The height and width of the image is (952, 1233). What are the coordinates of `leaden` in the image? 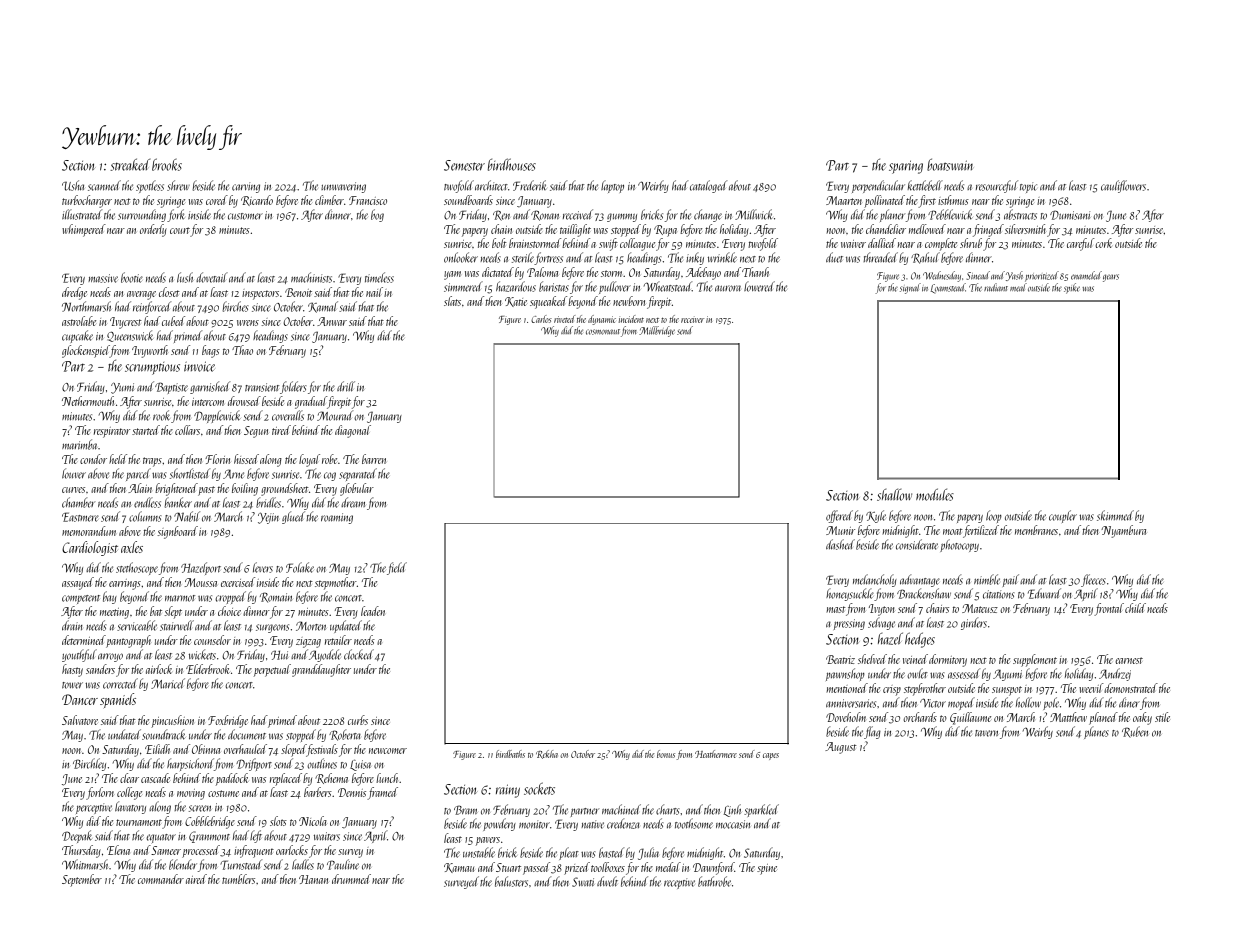 It's located at (373, 611).
